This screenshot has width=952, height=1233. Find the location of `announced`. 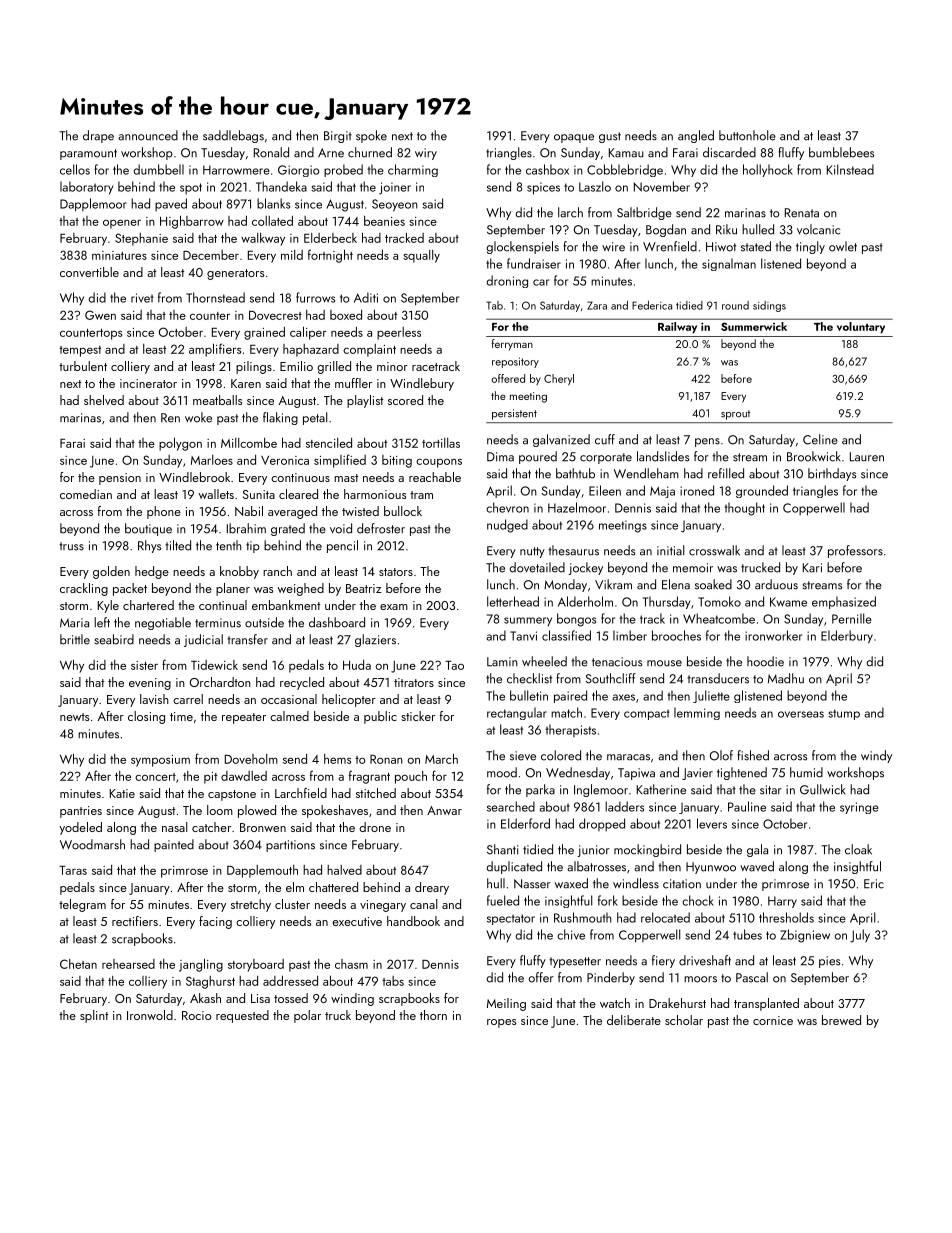

announced is located at coordinates (148, 135).
